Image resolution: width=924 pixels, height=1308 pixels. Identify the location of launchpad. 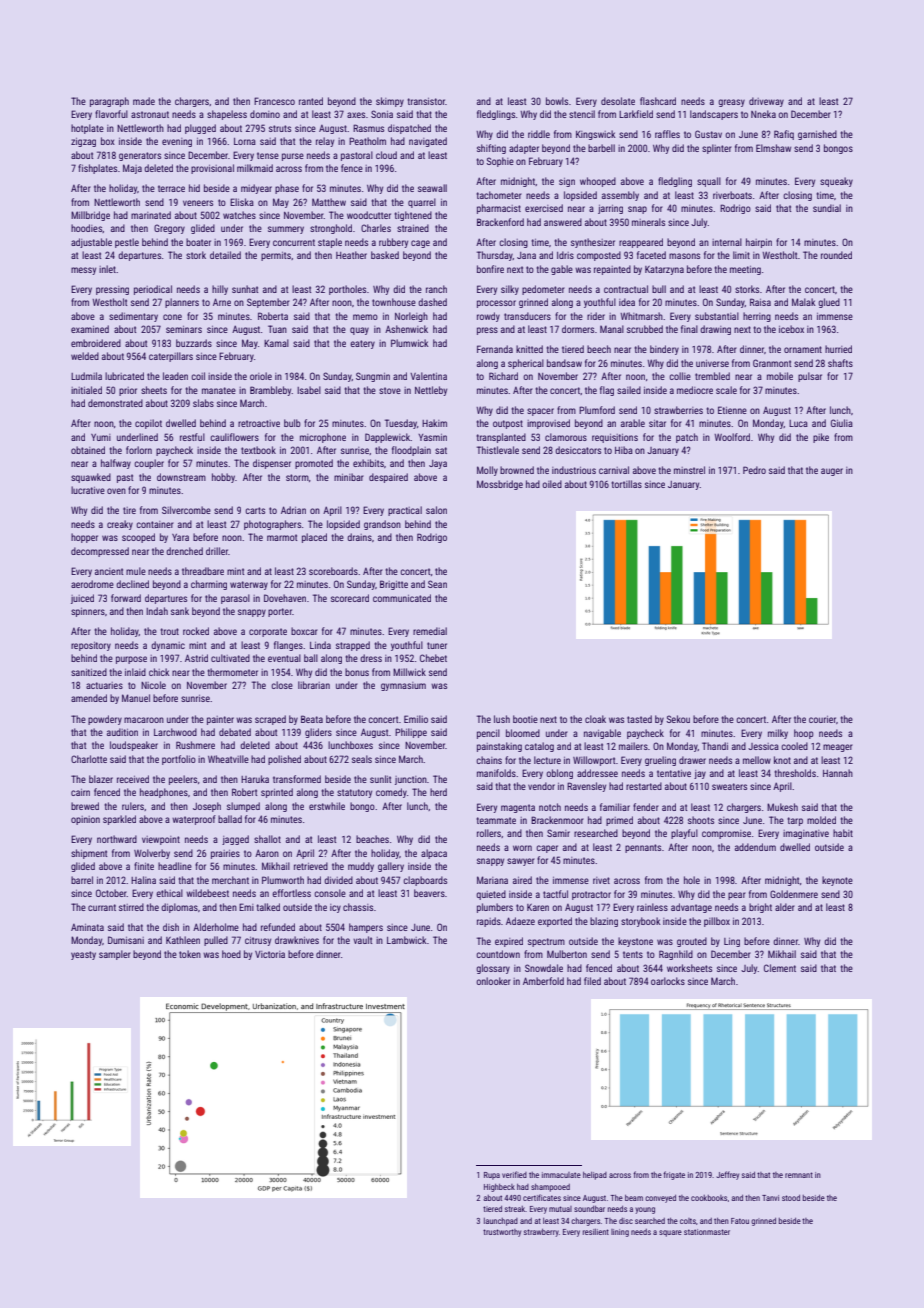
(501, 1222).
